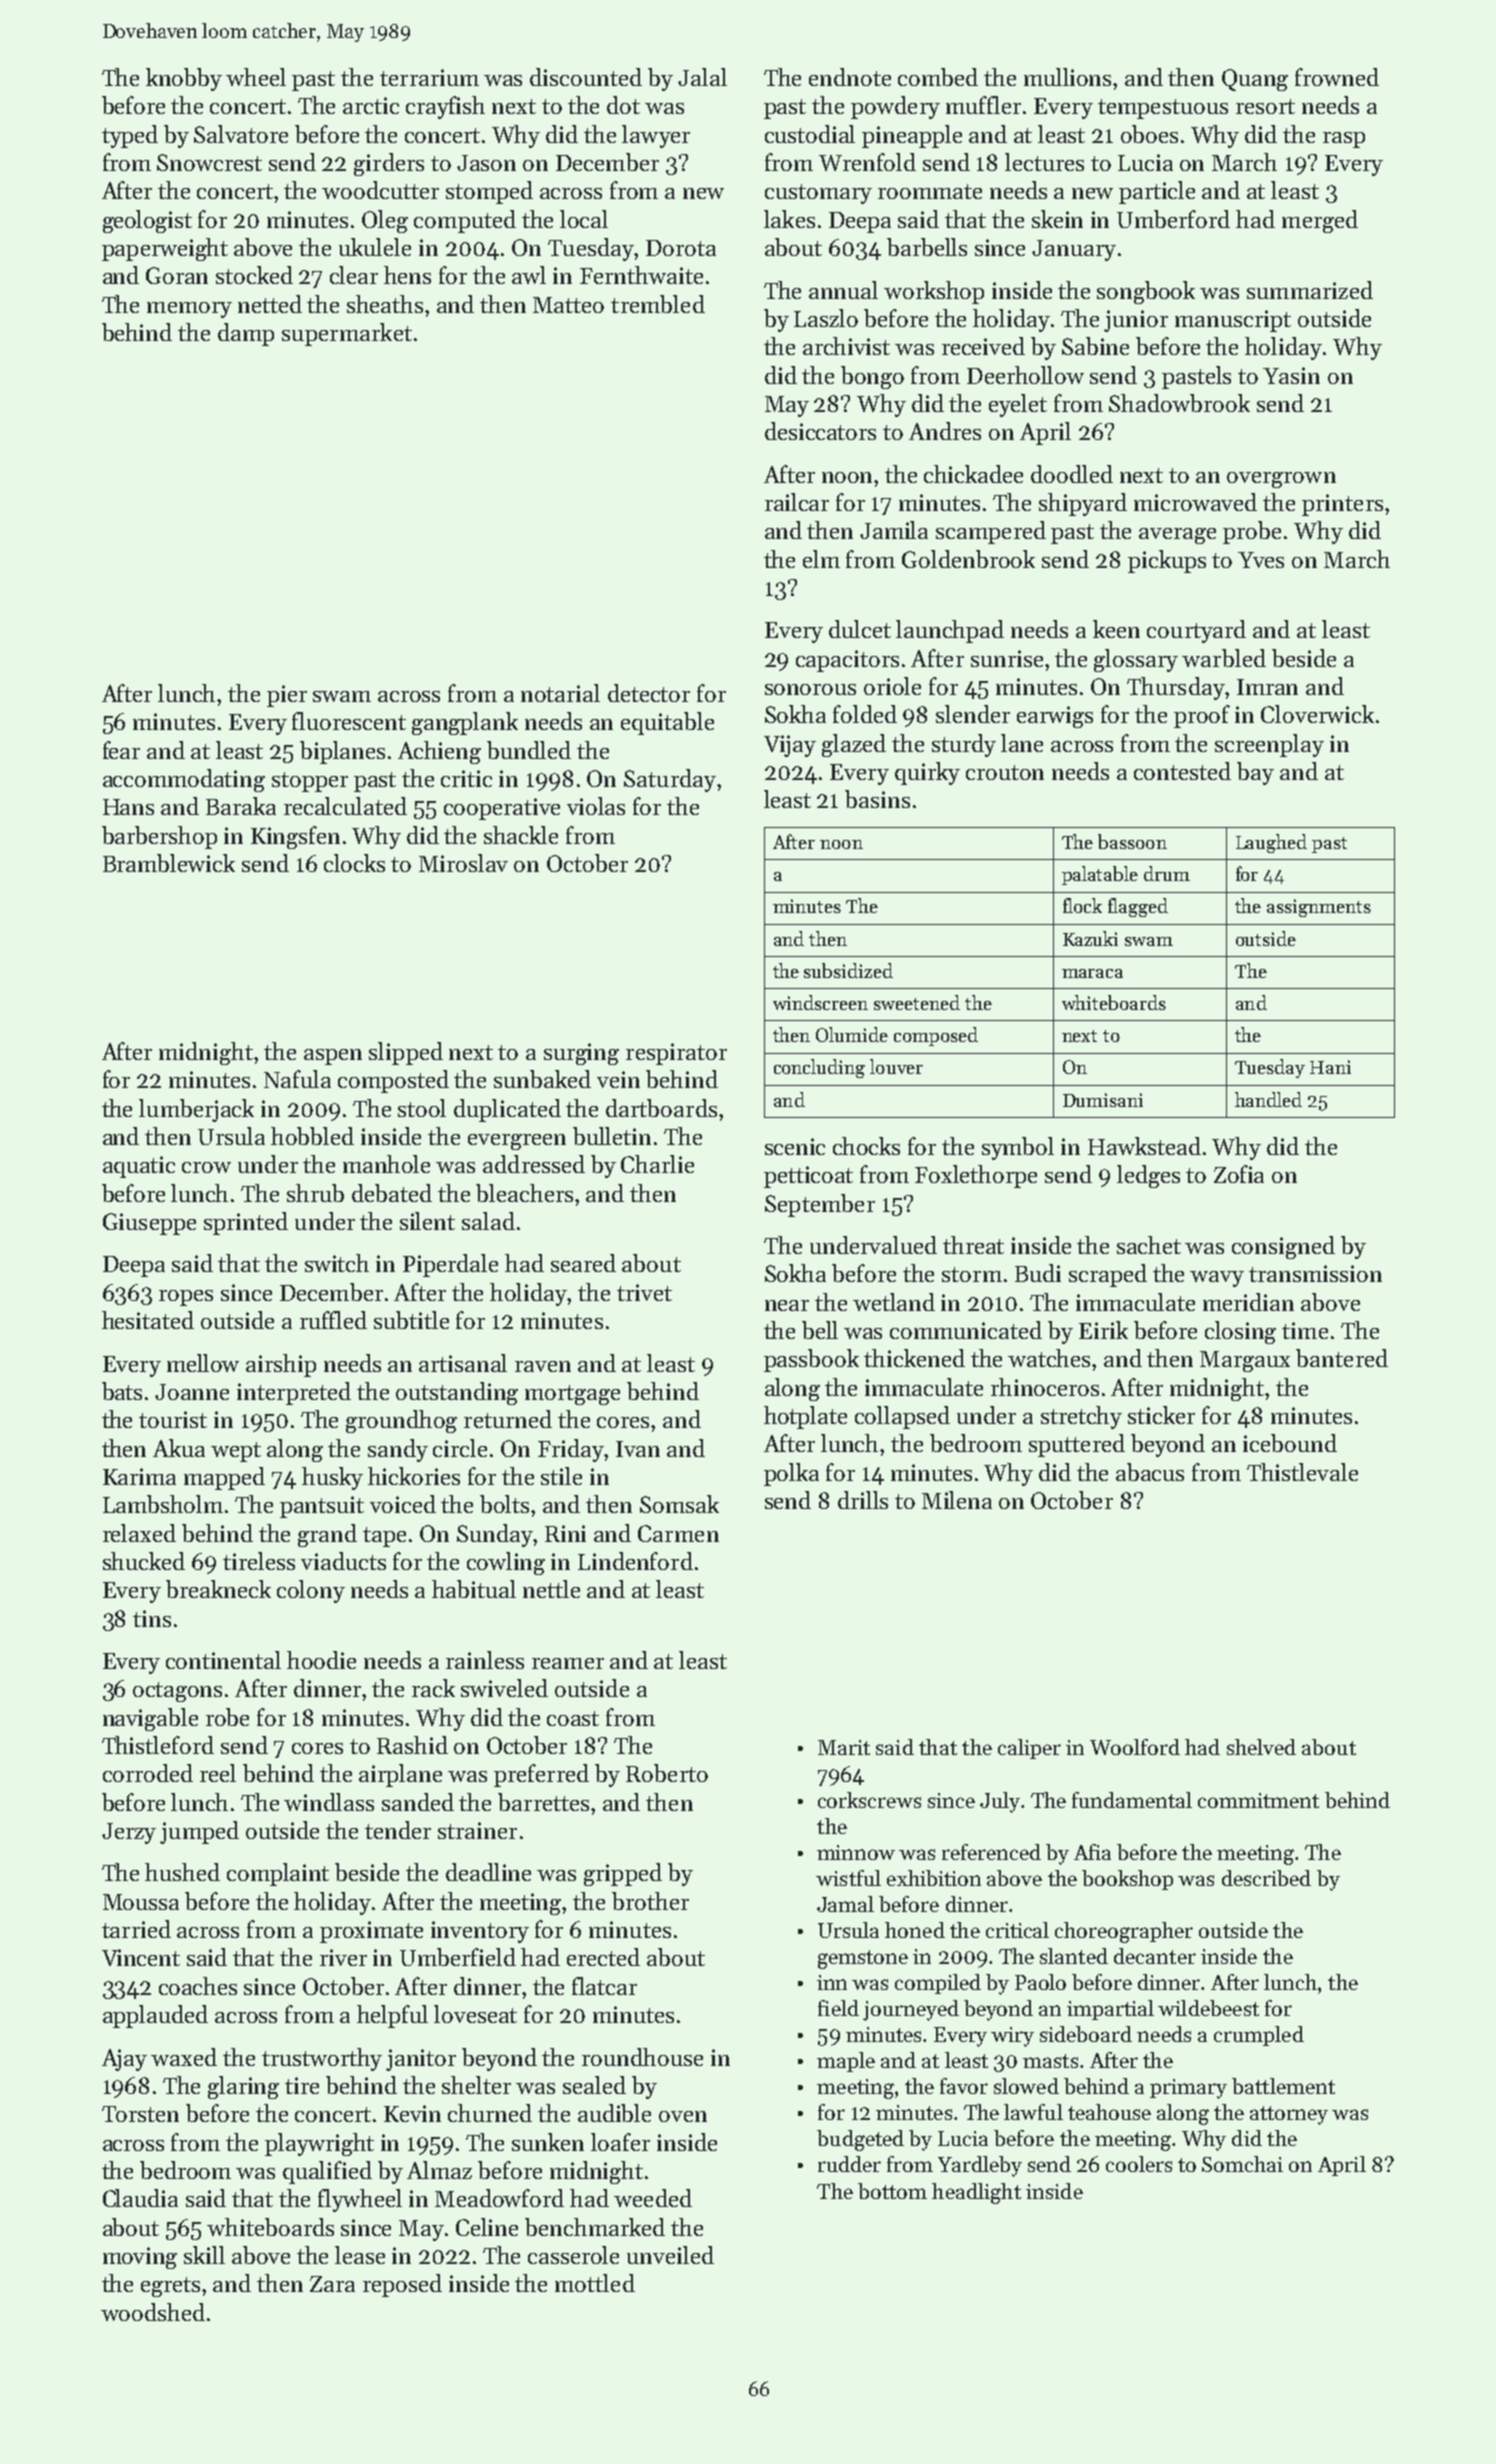 This screenshot has width=1496, height=2464. What do you see at coordinates (1337, 77) in the screenshot?
I see `frowned` at bounding box center [1337, 77].
